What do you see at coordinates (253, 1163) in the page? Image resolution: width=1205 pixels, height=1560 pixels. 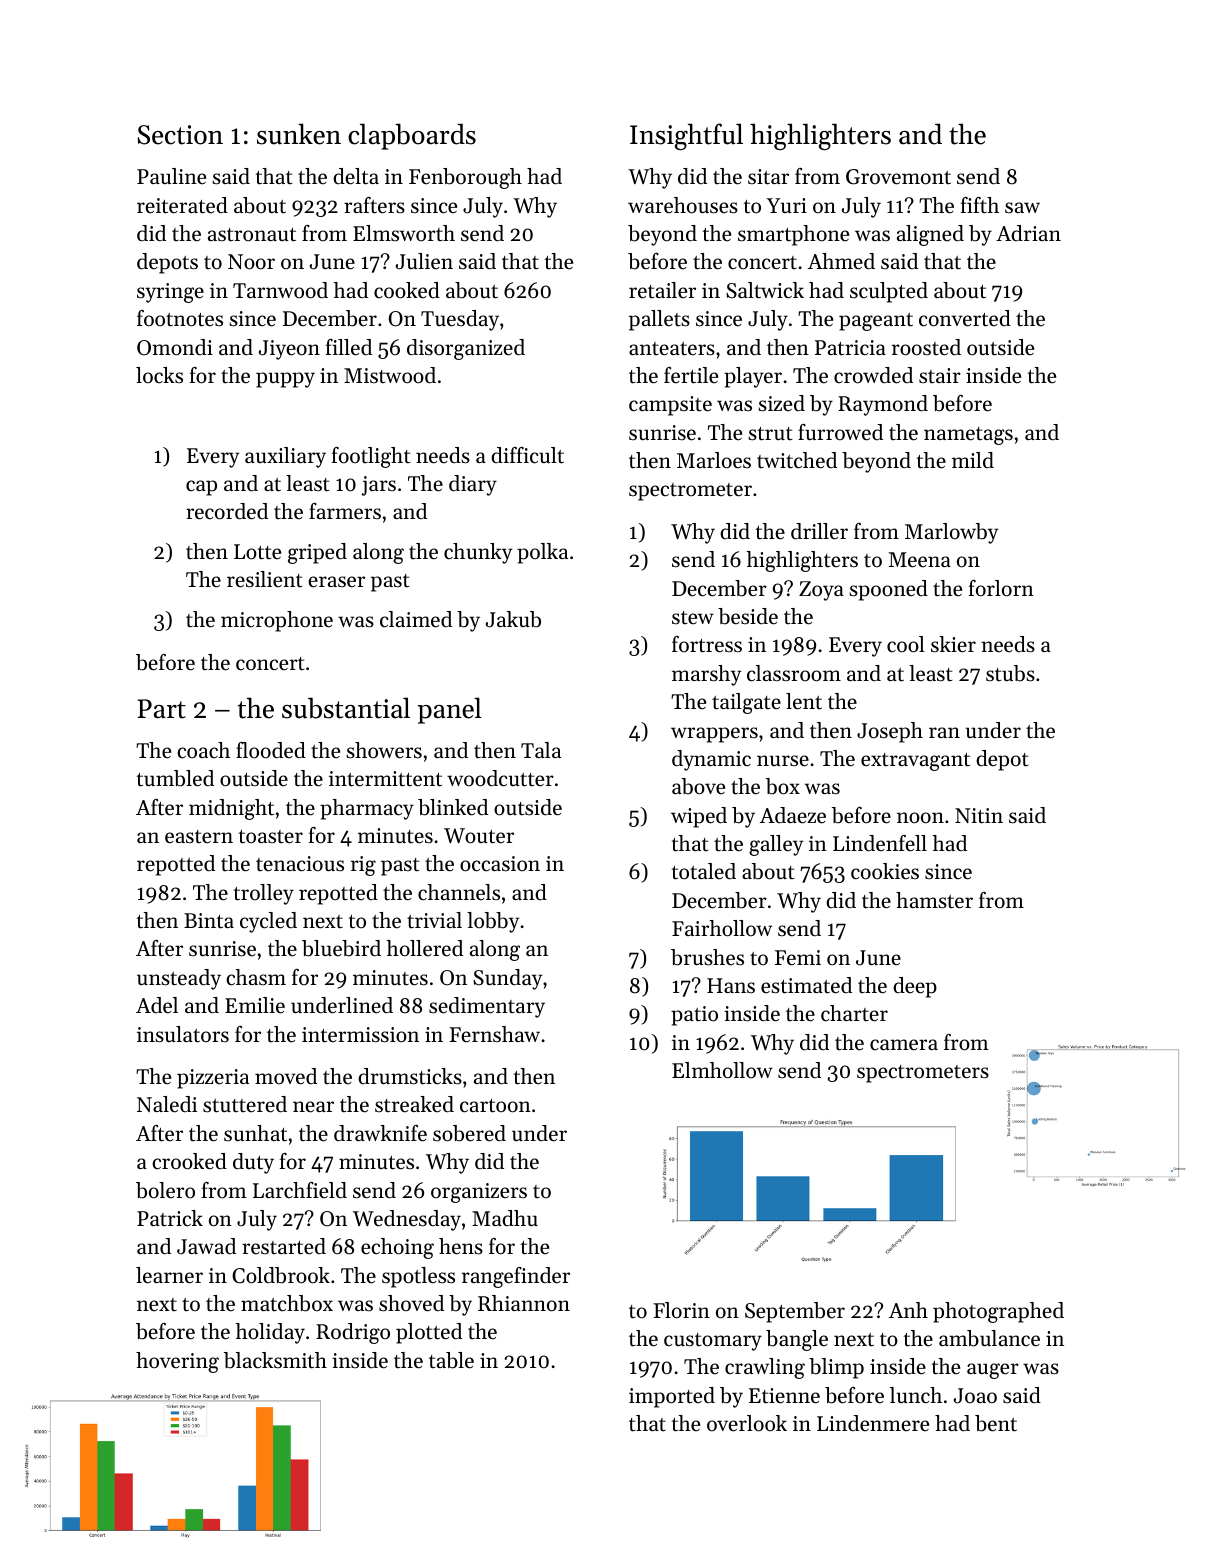 I see `duty` at bounding box center [253, 1163].
